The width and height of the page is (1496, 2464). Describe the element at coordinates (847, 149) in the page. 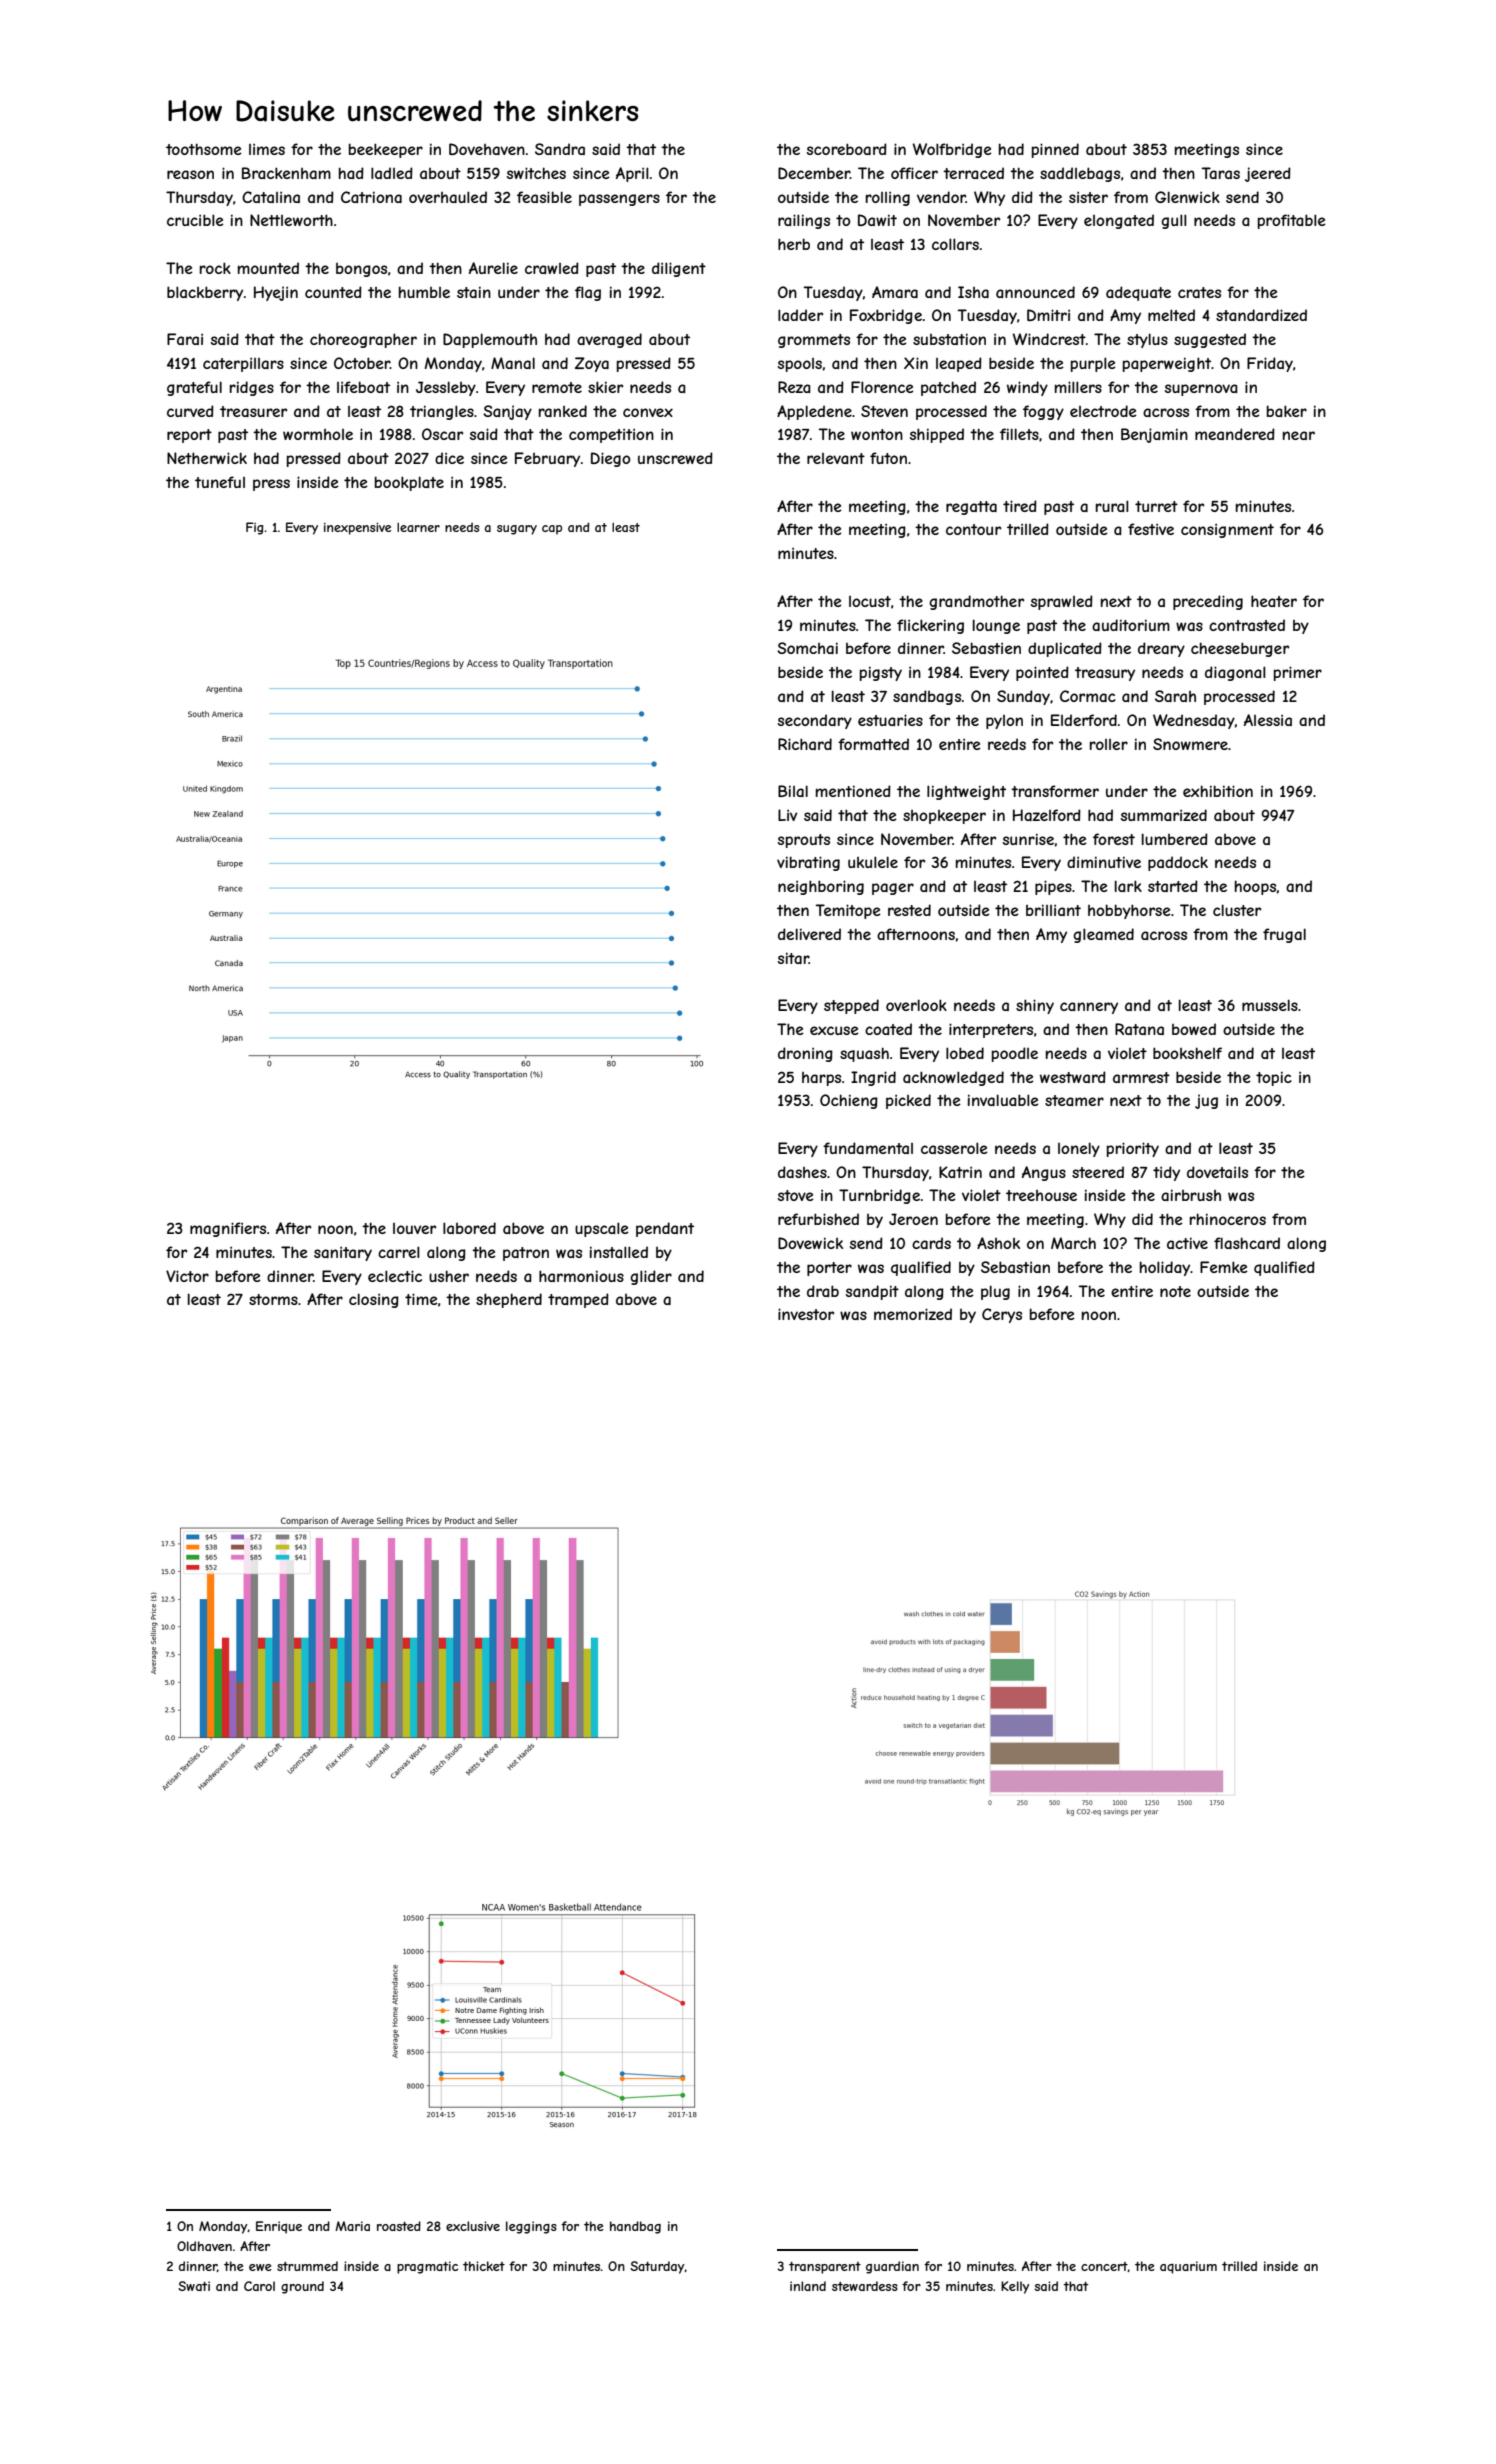

I see `scoreboard` at that location.
